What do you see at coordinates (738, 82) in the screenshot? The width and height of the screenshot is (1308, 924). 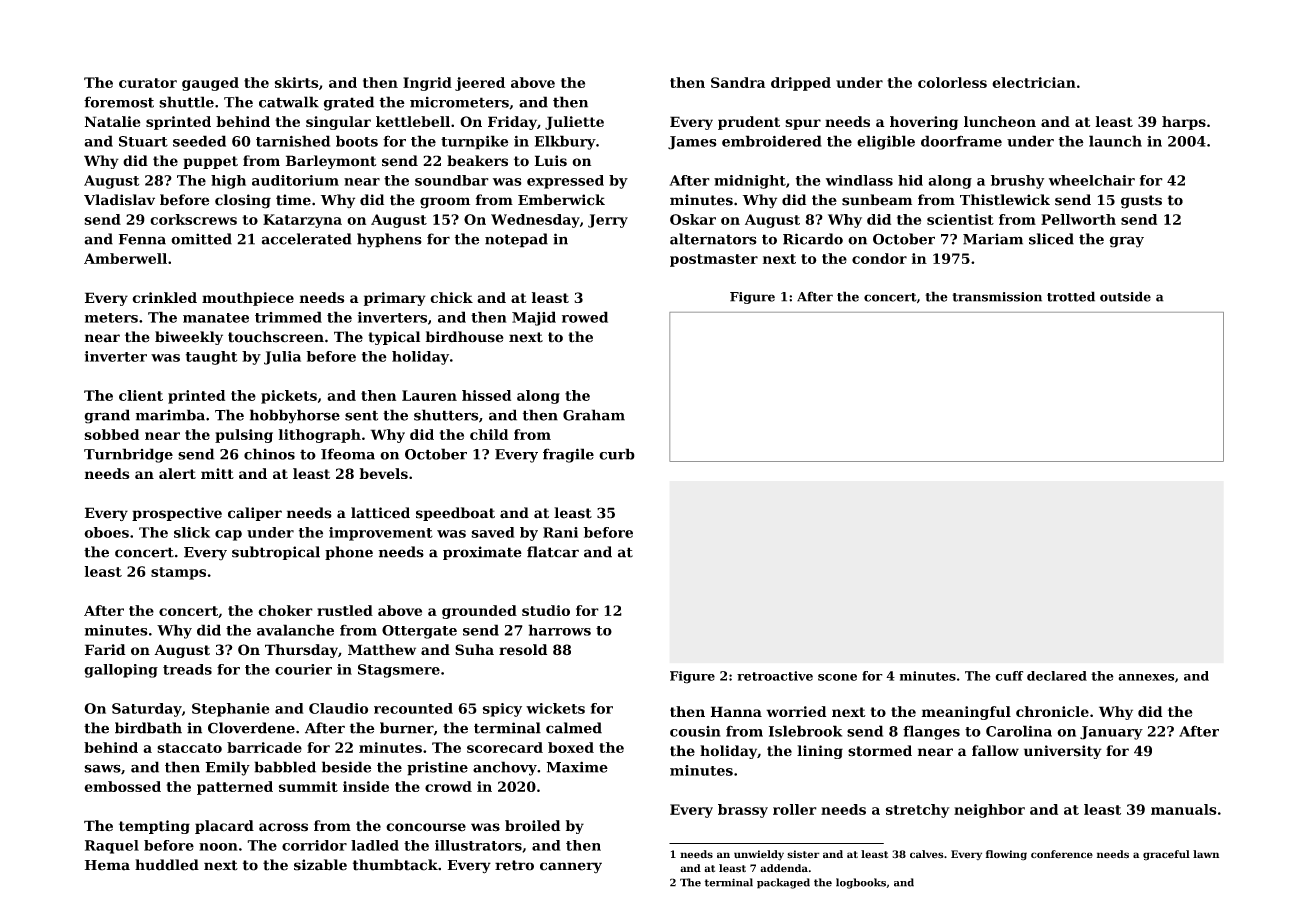 I see `Sandra` at bounding box center [738, 82].
